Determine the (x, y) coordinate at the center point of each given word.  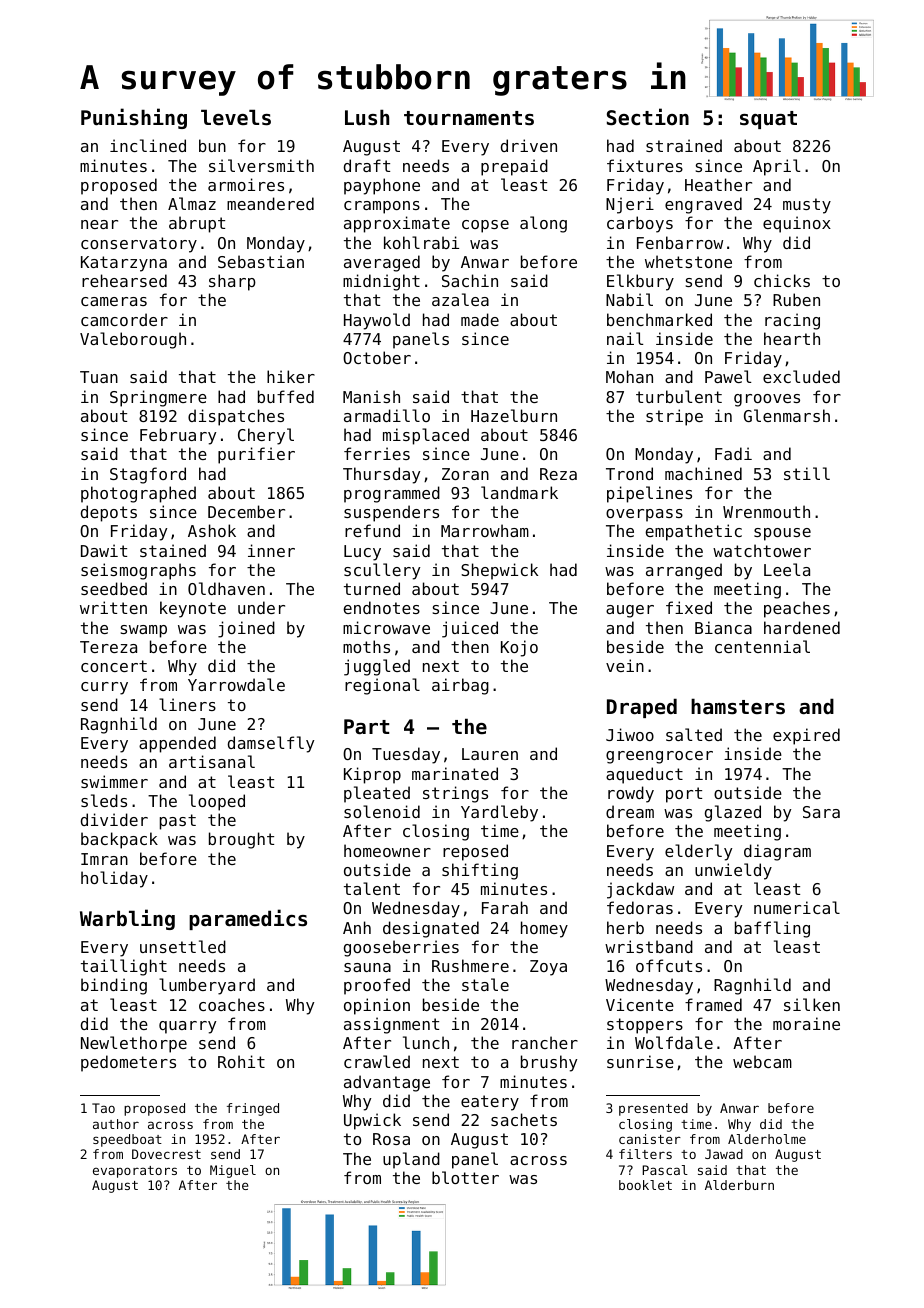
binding (114, 986)
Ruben (796, 299)
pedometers (128, 1063)
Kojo (519, 648)
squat (768, 120)
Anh (357, 927)
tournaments (469, 118)
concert (114, 666)
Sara (821, 812)
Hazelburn (514, 415)
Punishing (134, 118)
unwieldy (733, 871)
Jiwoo (630, 734)
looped (217, 802)
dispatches (236, 417)
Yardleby (499, 813)
